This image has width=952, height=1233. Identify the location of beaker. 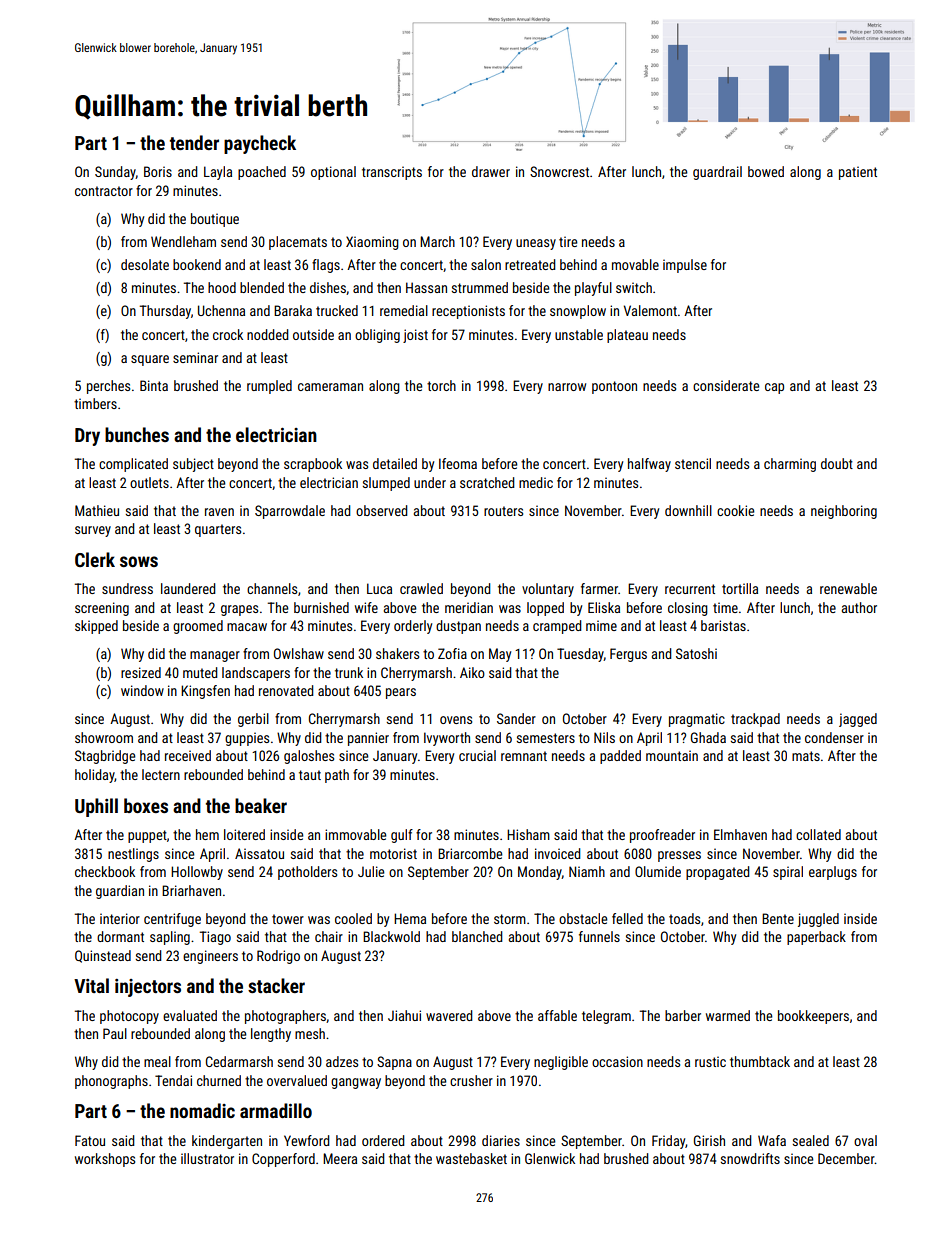
(261, 805).
